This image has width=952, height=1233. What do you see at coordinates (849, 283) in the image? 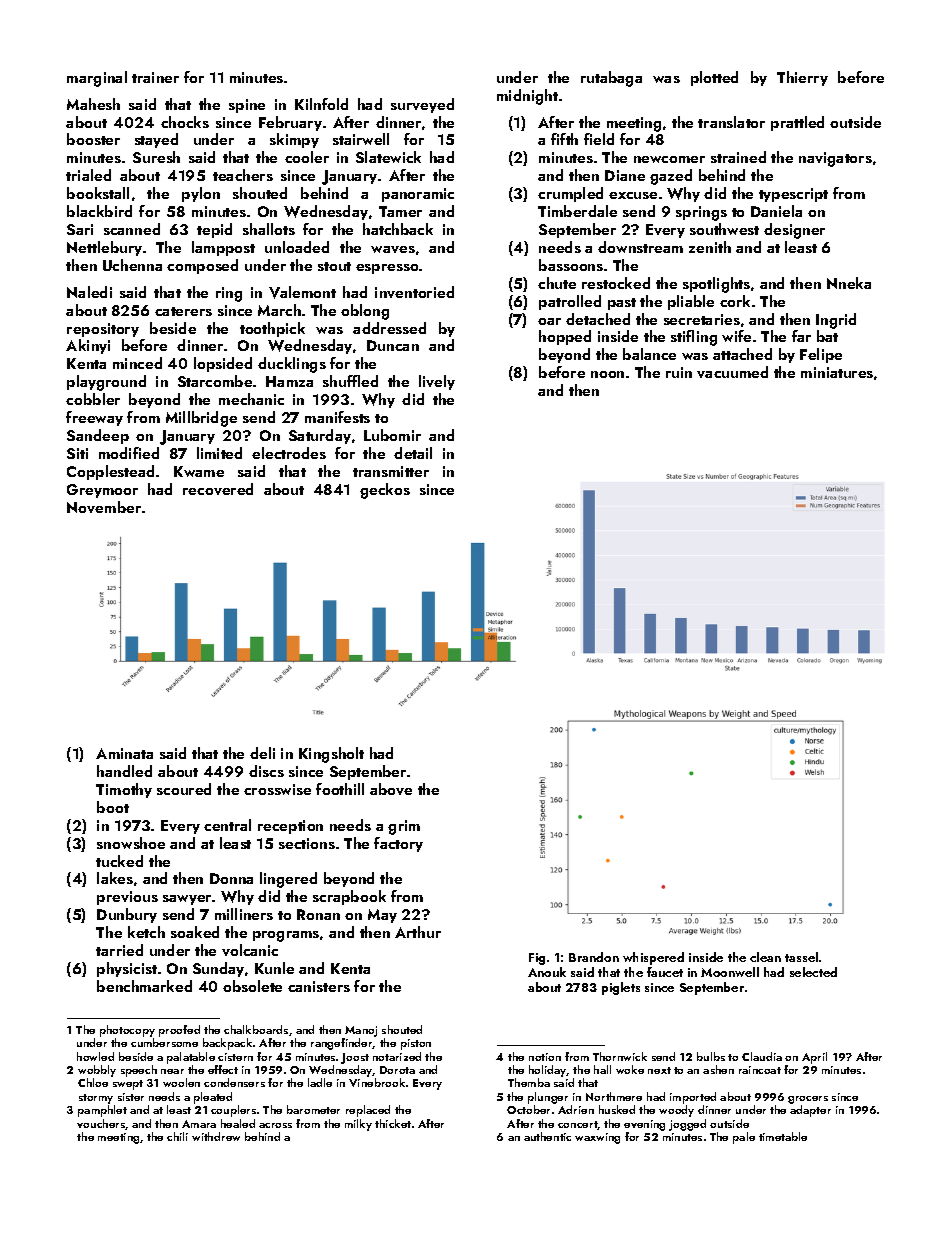
I see `Nneka` at bounding box center [849, 283].
